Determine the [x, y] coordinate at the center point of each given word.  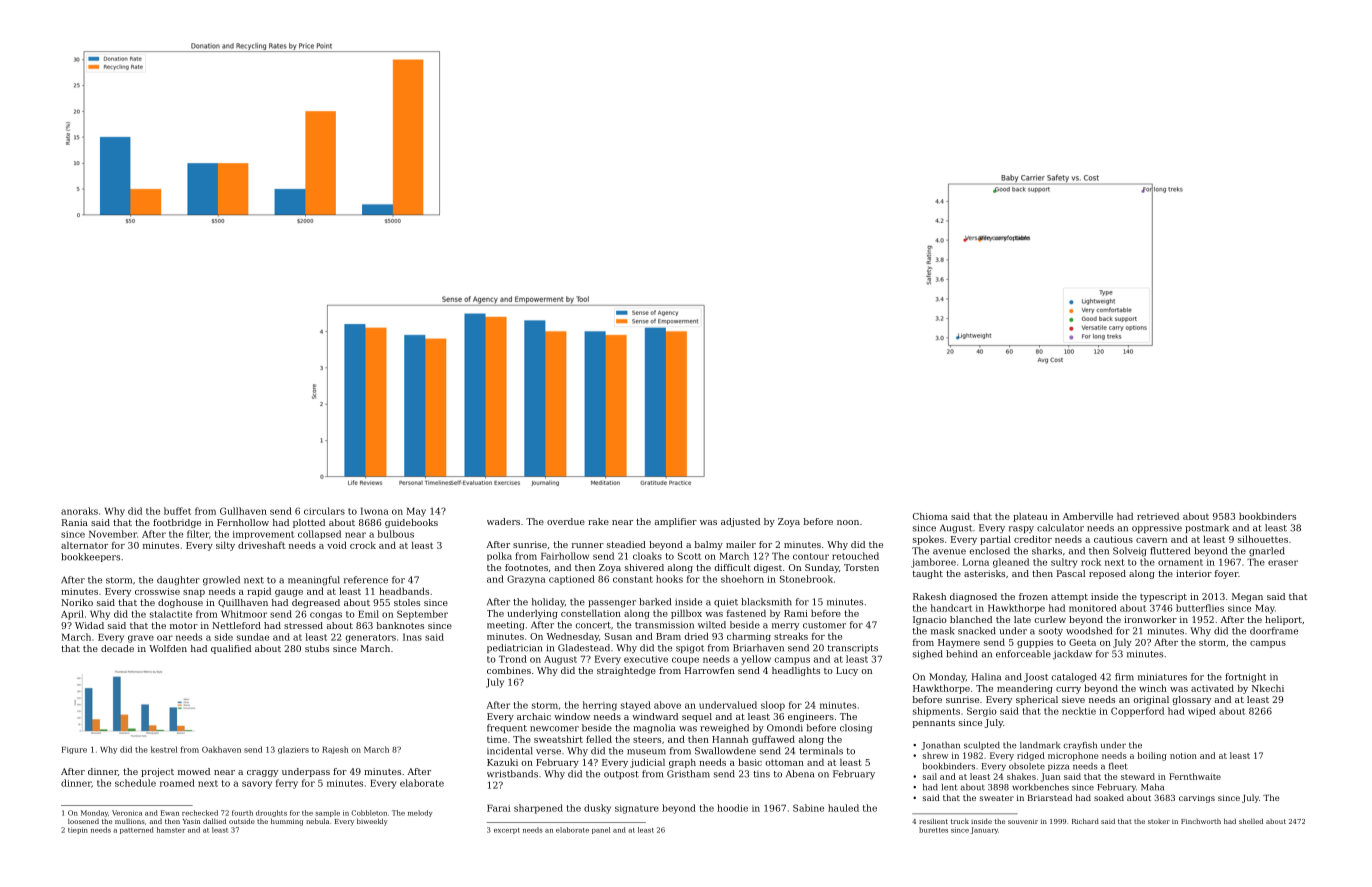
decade [117, 648]
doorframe [1274, 631]
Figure [74, 750]
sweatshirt [558, 739]
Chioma [930, 516]
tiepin [78, 830]
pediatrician [514, 648]
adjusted [740, 522]
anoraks [79, 511]
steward [1138, 776]
